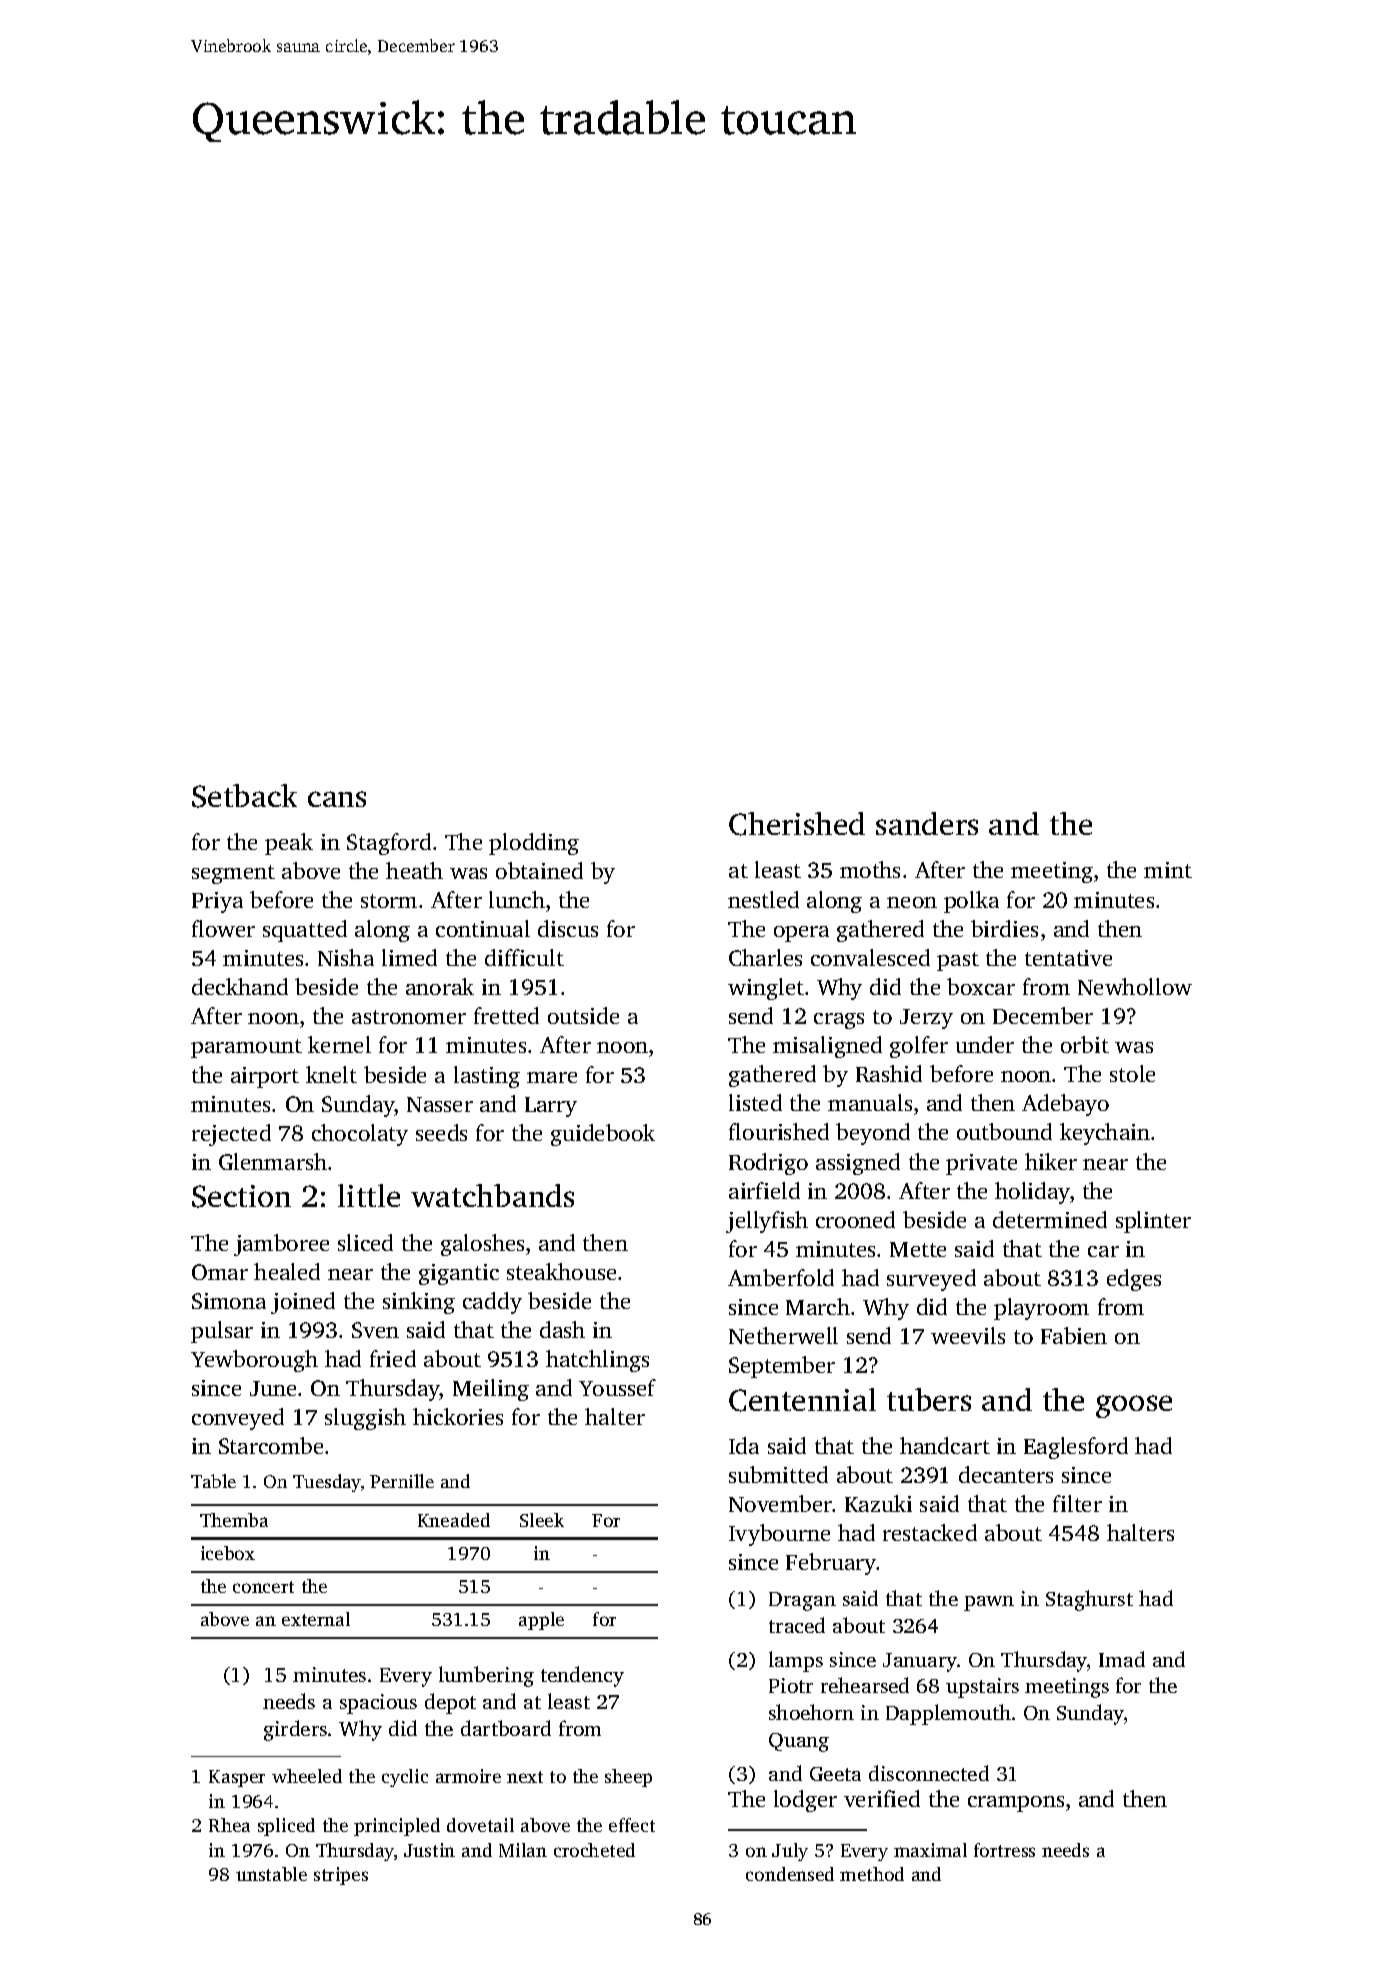  What do you see at coordinates (767, 1222) in the document?
I see `jellyfish` at bounding box center [767, 1222].
